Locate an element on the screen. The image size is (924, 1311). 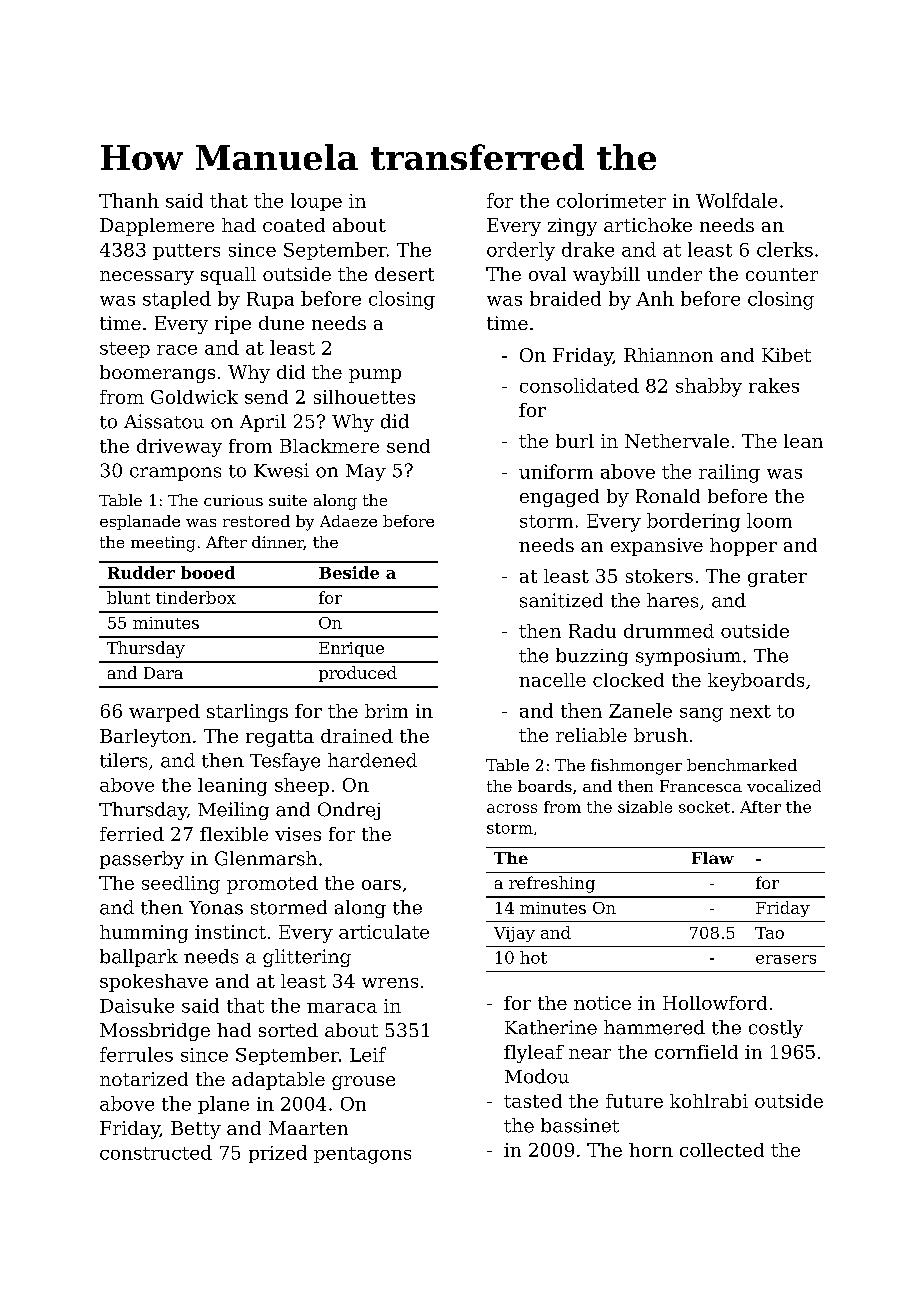
collected is located at coordinates (722, 1150).
